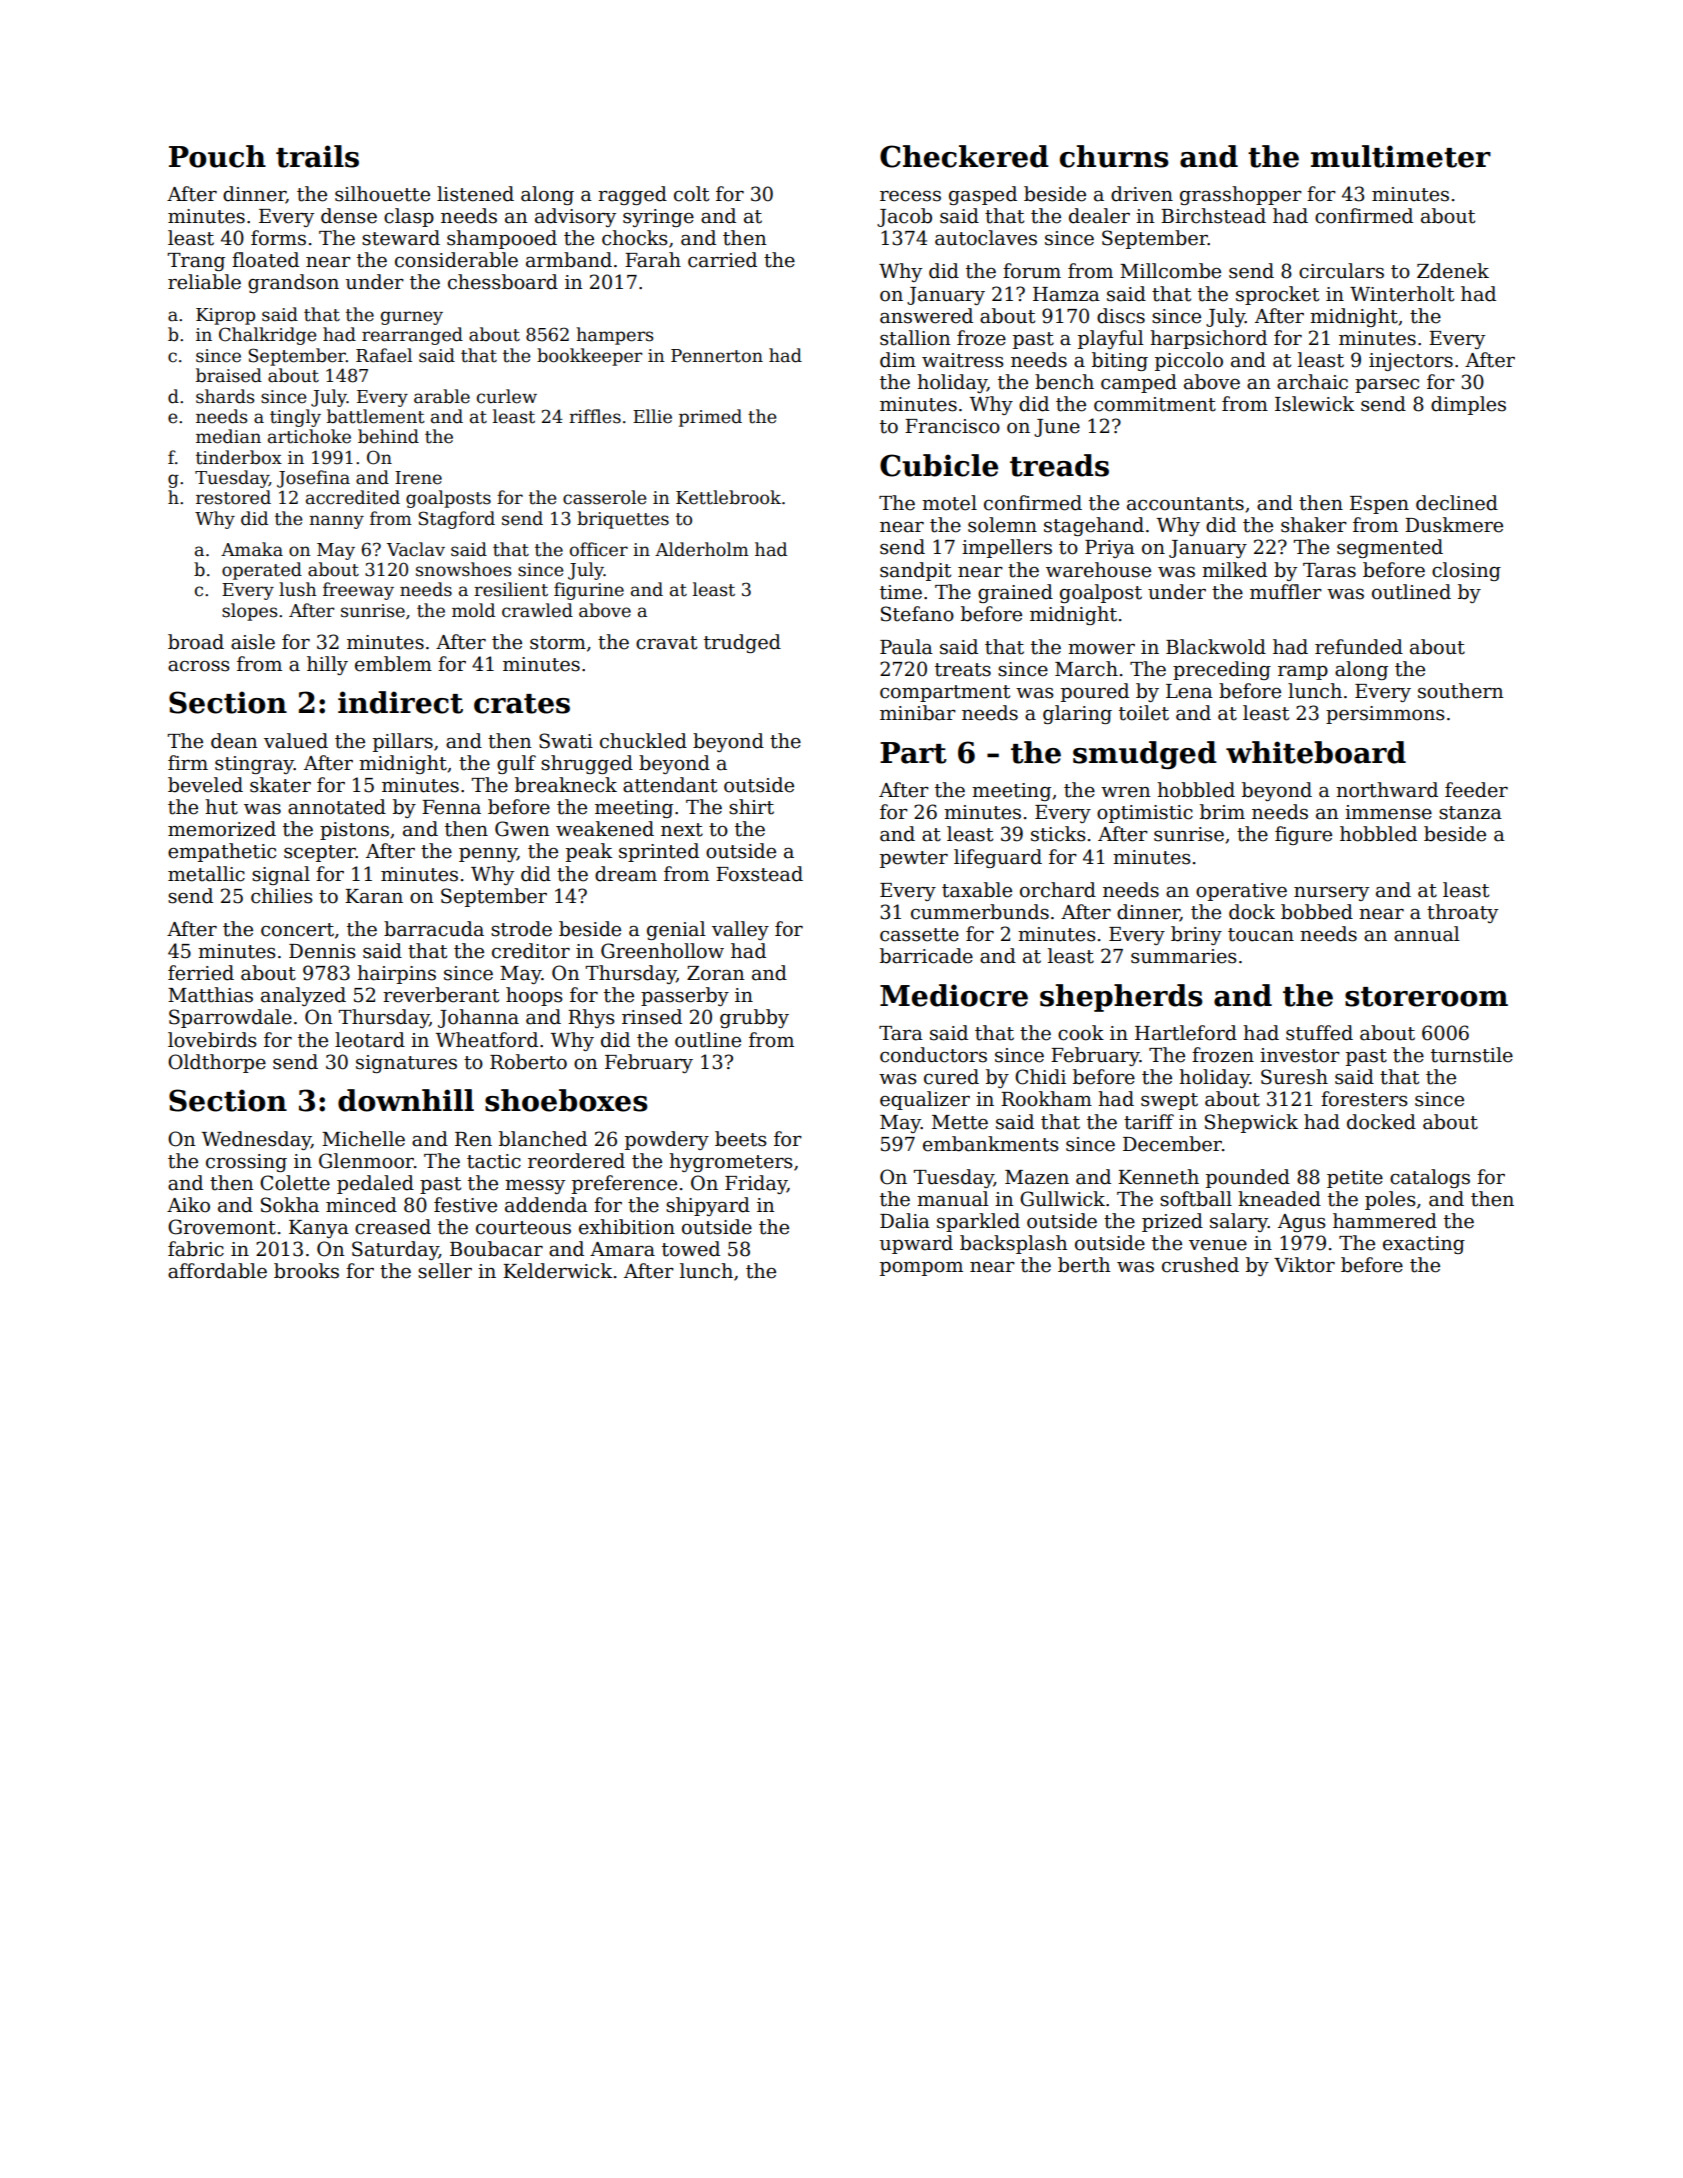 This screenshot has height=2178, width=1683. What do you see at coordinates (457, 520) in the screenshot?
I see `Stagford` at bounding box center [457, 520].
